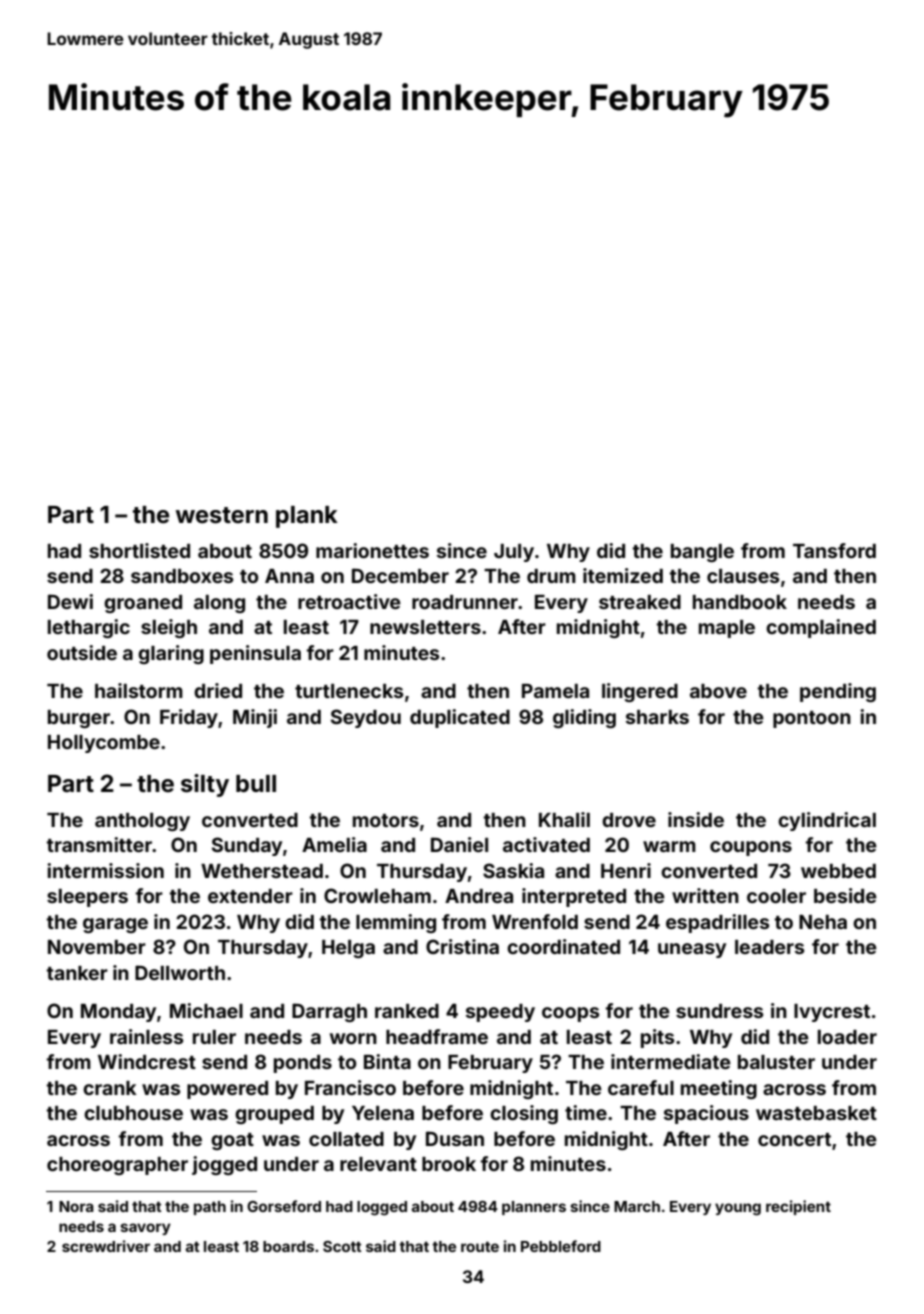  I want to click on cooler, so click(776, 896).
